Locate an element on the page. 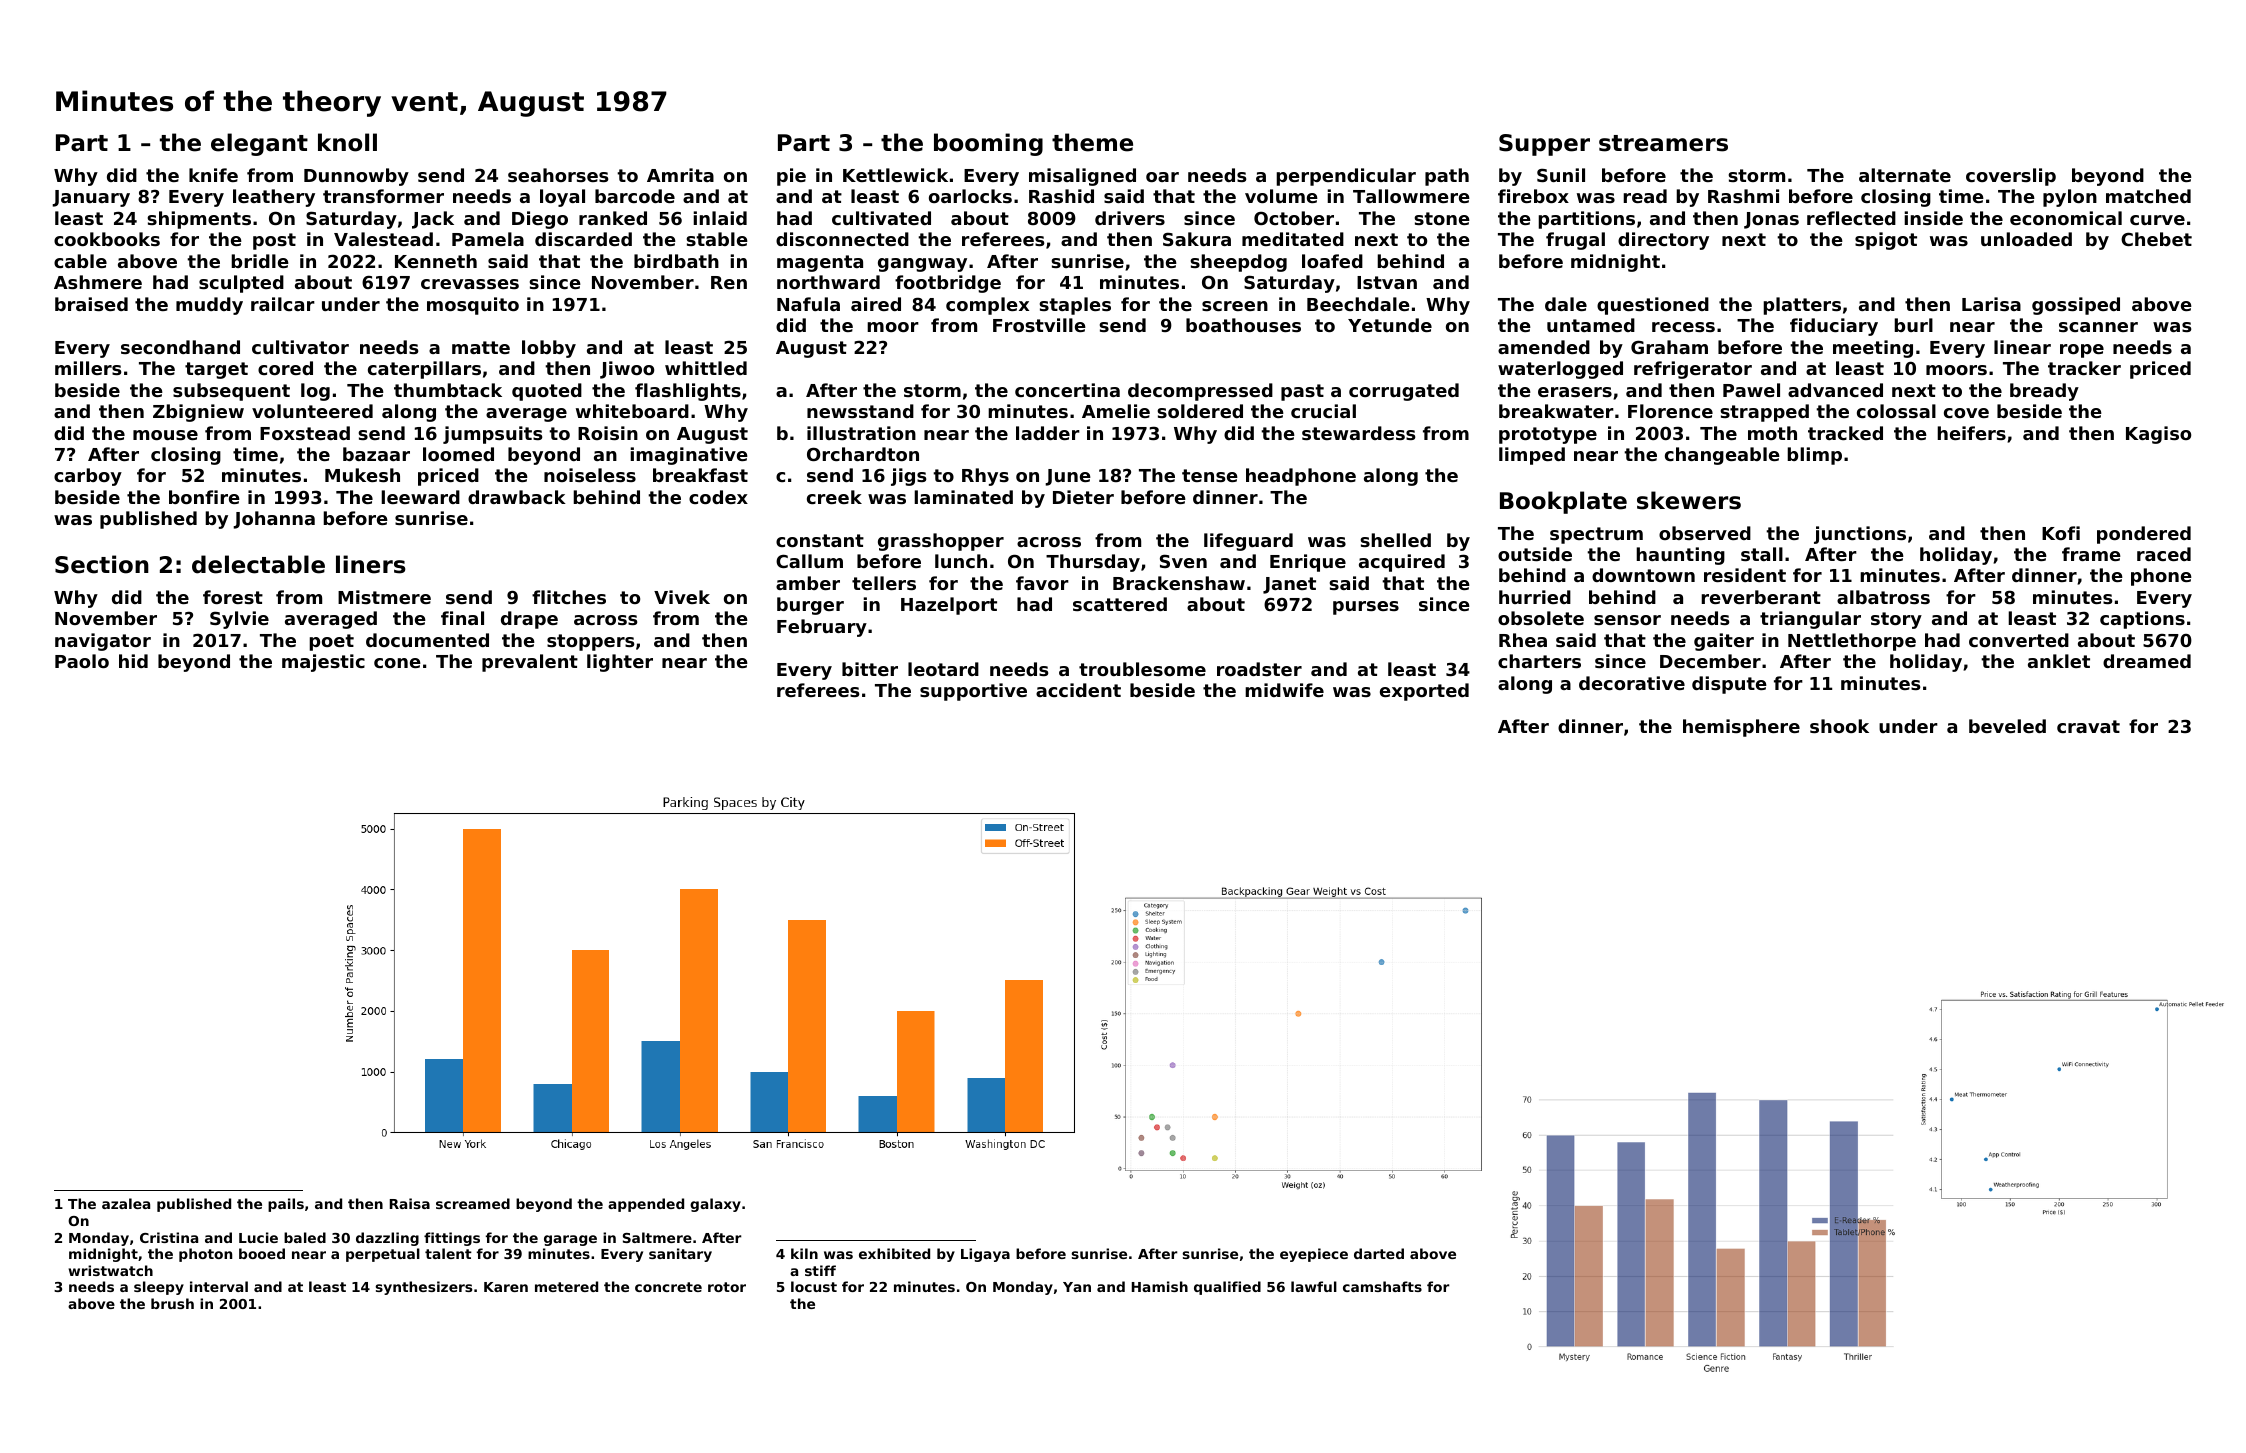  dispute is located at coordinates (1729, 685).
